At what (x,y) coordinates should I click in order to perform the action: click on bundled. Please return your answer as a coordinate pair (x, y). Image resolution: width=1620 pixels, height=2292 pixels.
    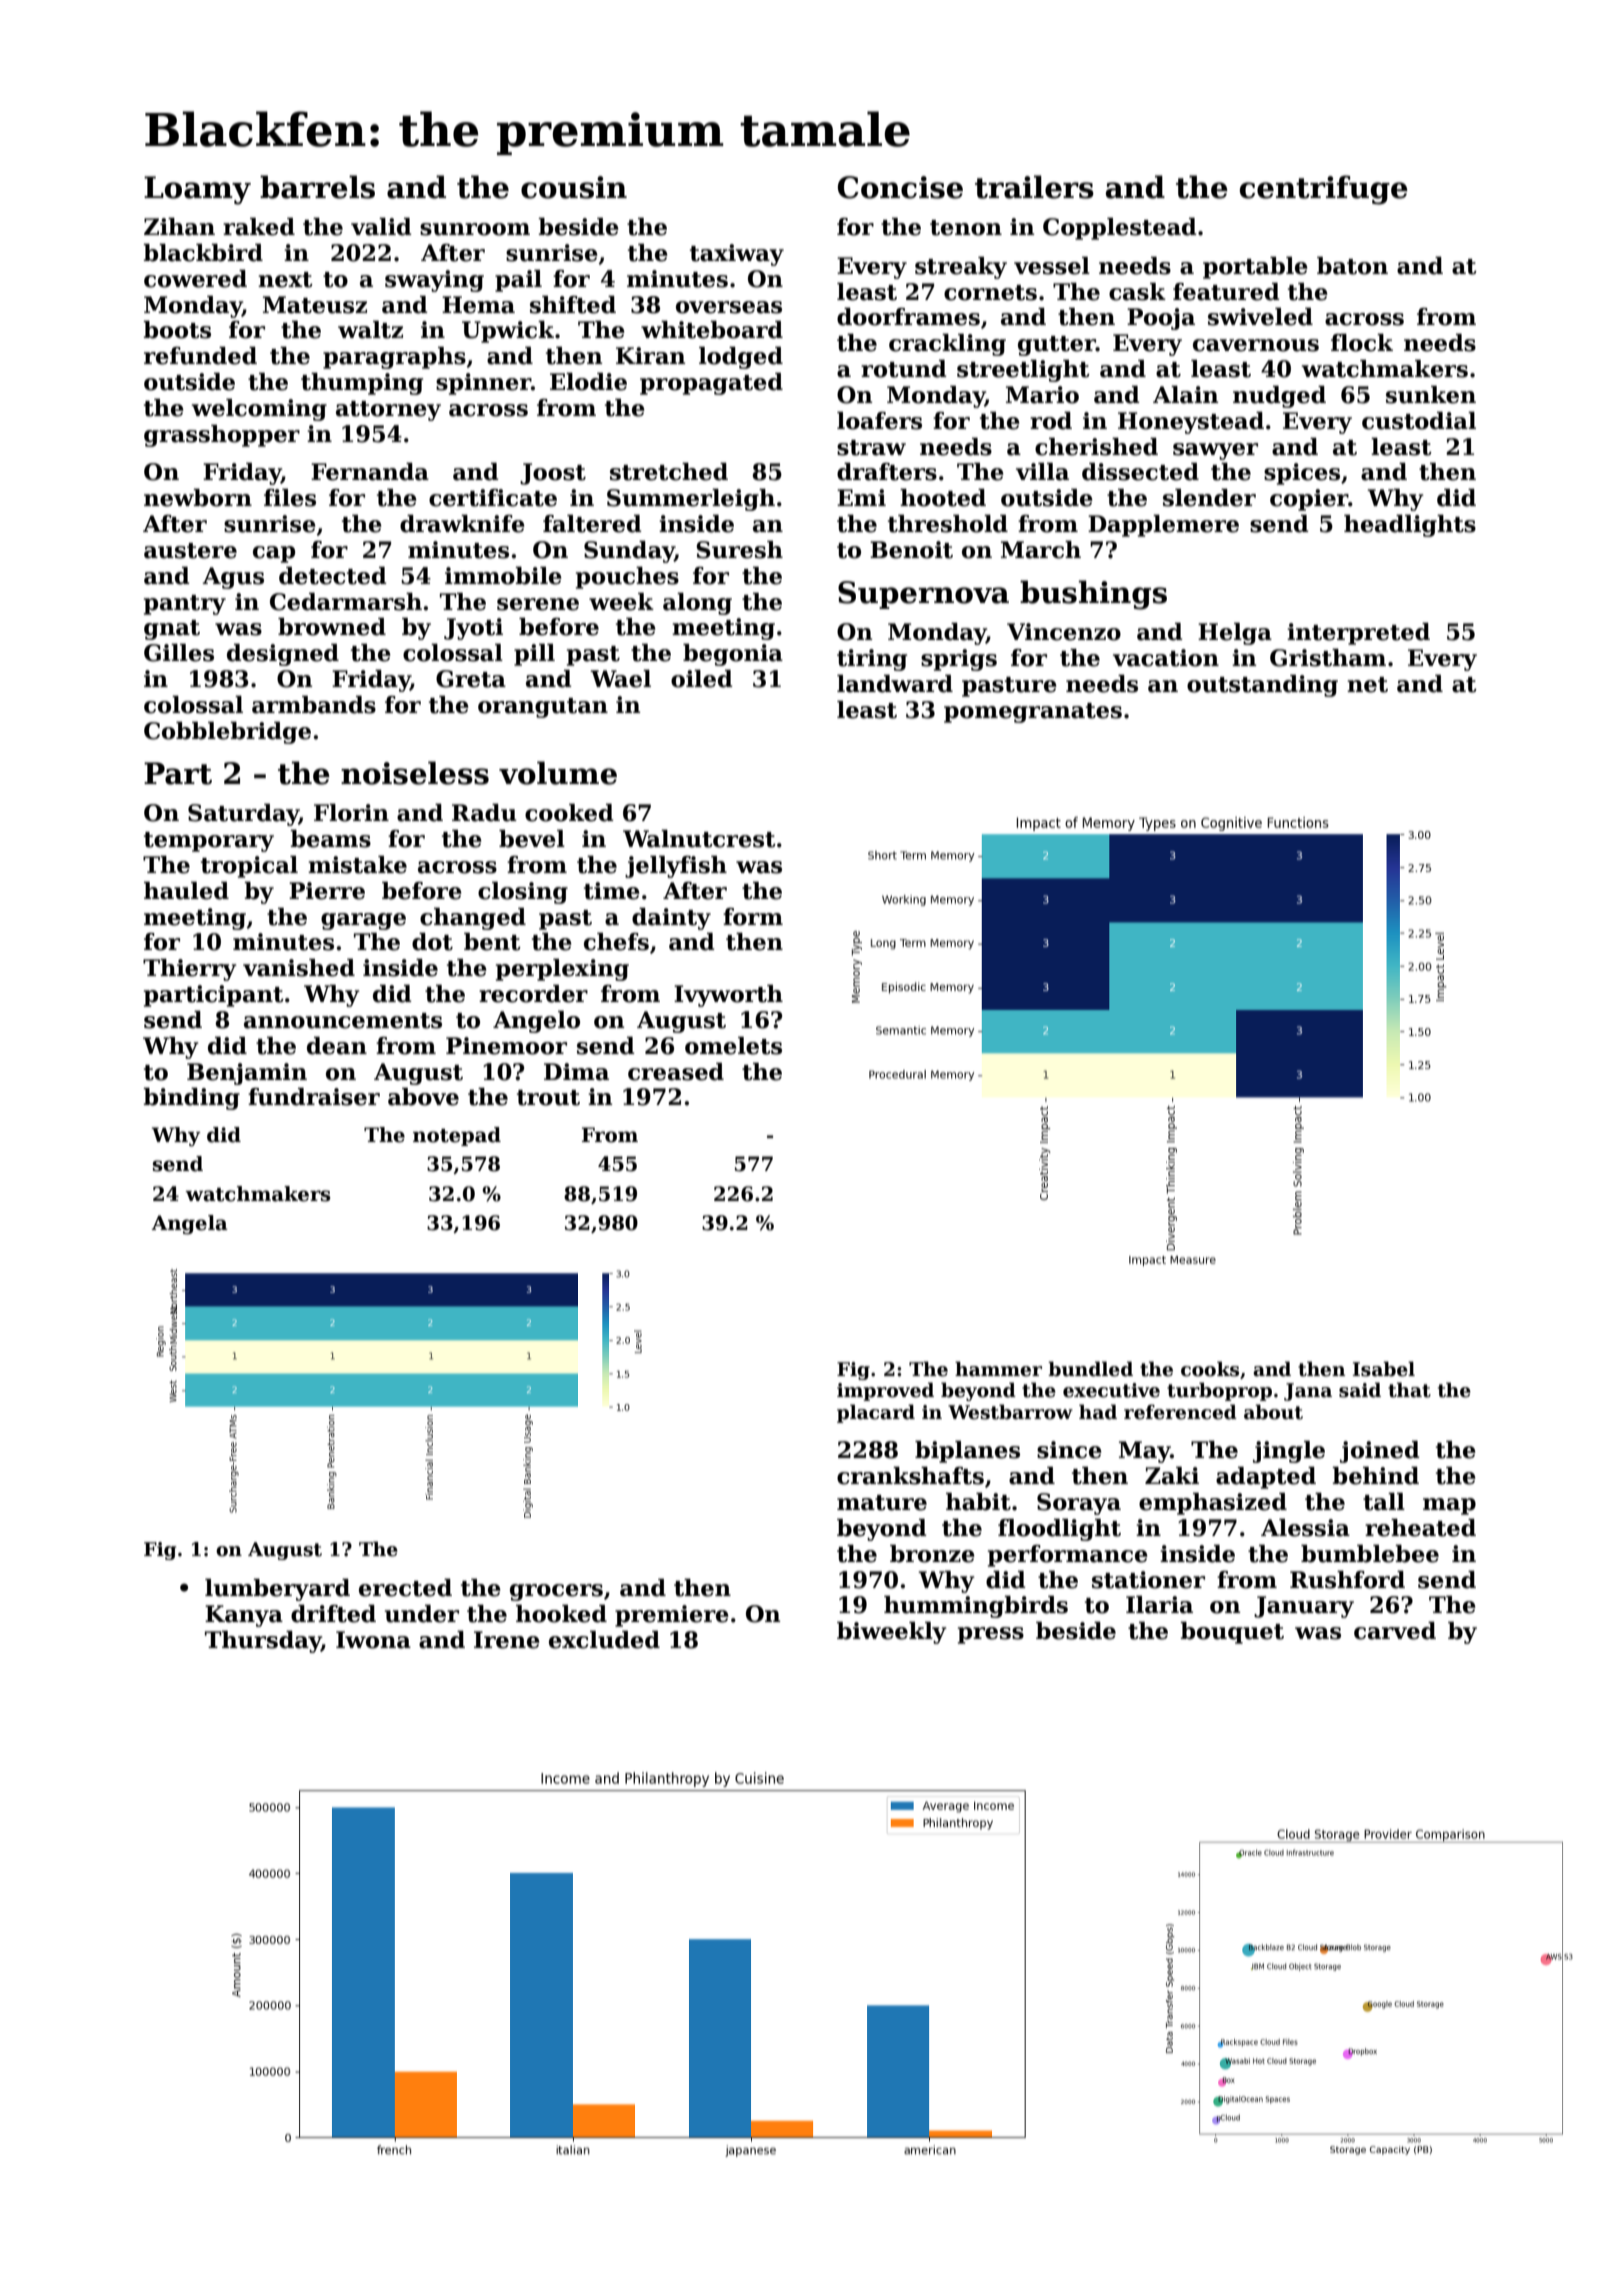
    Looking at the image, I should click on (1090, 1369).
